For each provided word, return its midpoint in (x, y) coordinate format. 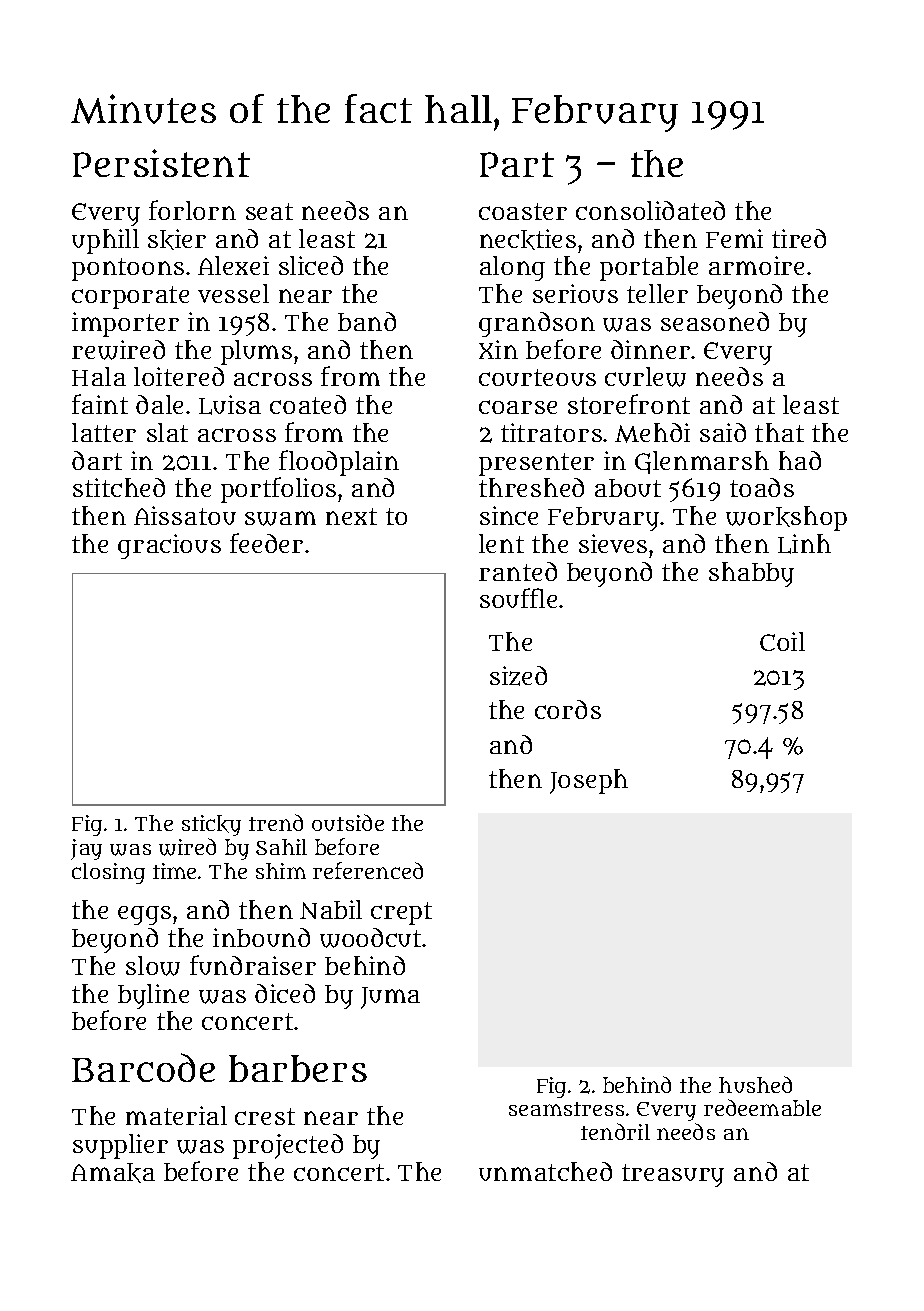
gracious (169, 546)
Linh (804, 544)
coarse (518, 407)
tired (799, 238)
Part (517, 164)
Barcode (143, 1067)
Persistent (161, 163)
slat (167, 432)
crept (401, 913)
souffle (518, 598)
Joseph (589, 781)
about (628, 488)
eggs (144, 915)
